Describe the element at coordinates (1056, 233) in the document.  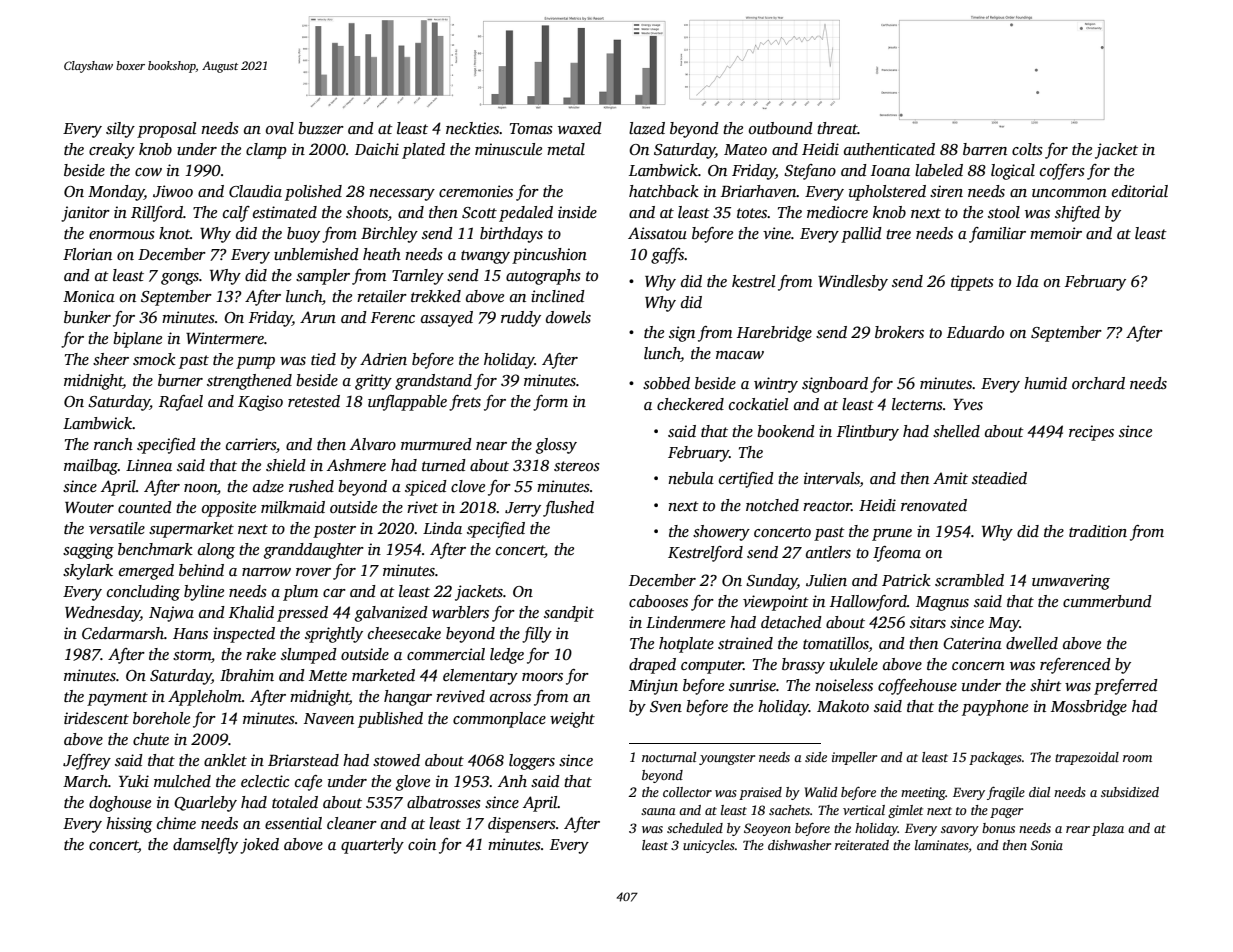
I see `memoir` at that location.
